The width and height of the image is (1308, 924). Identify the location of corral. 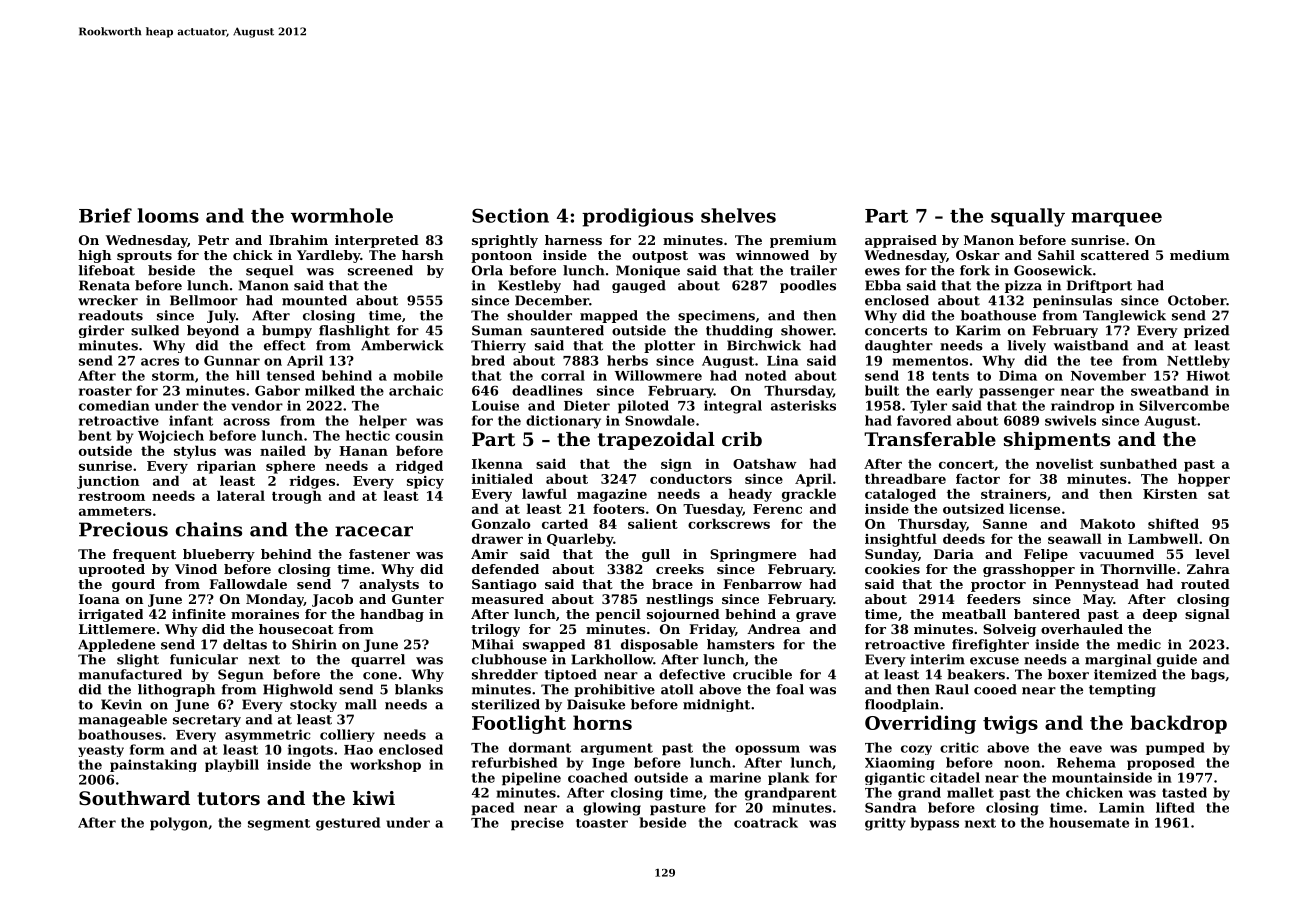
(563, 375).
